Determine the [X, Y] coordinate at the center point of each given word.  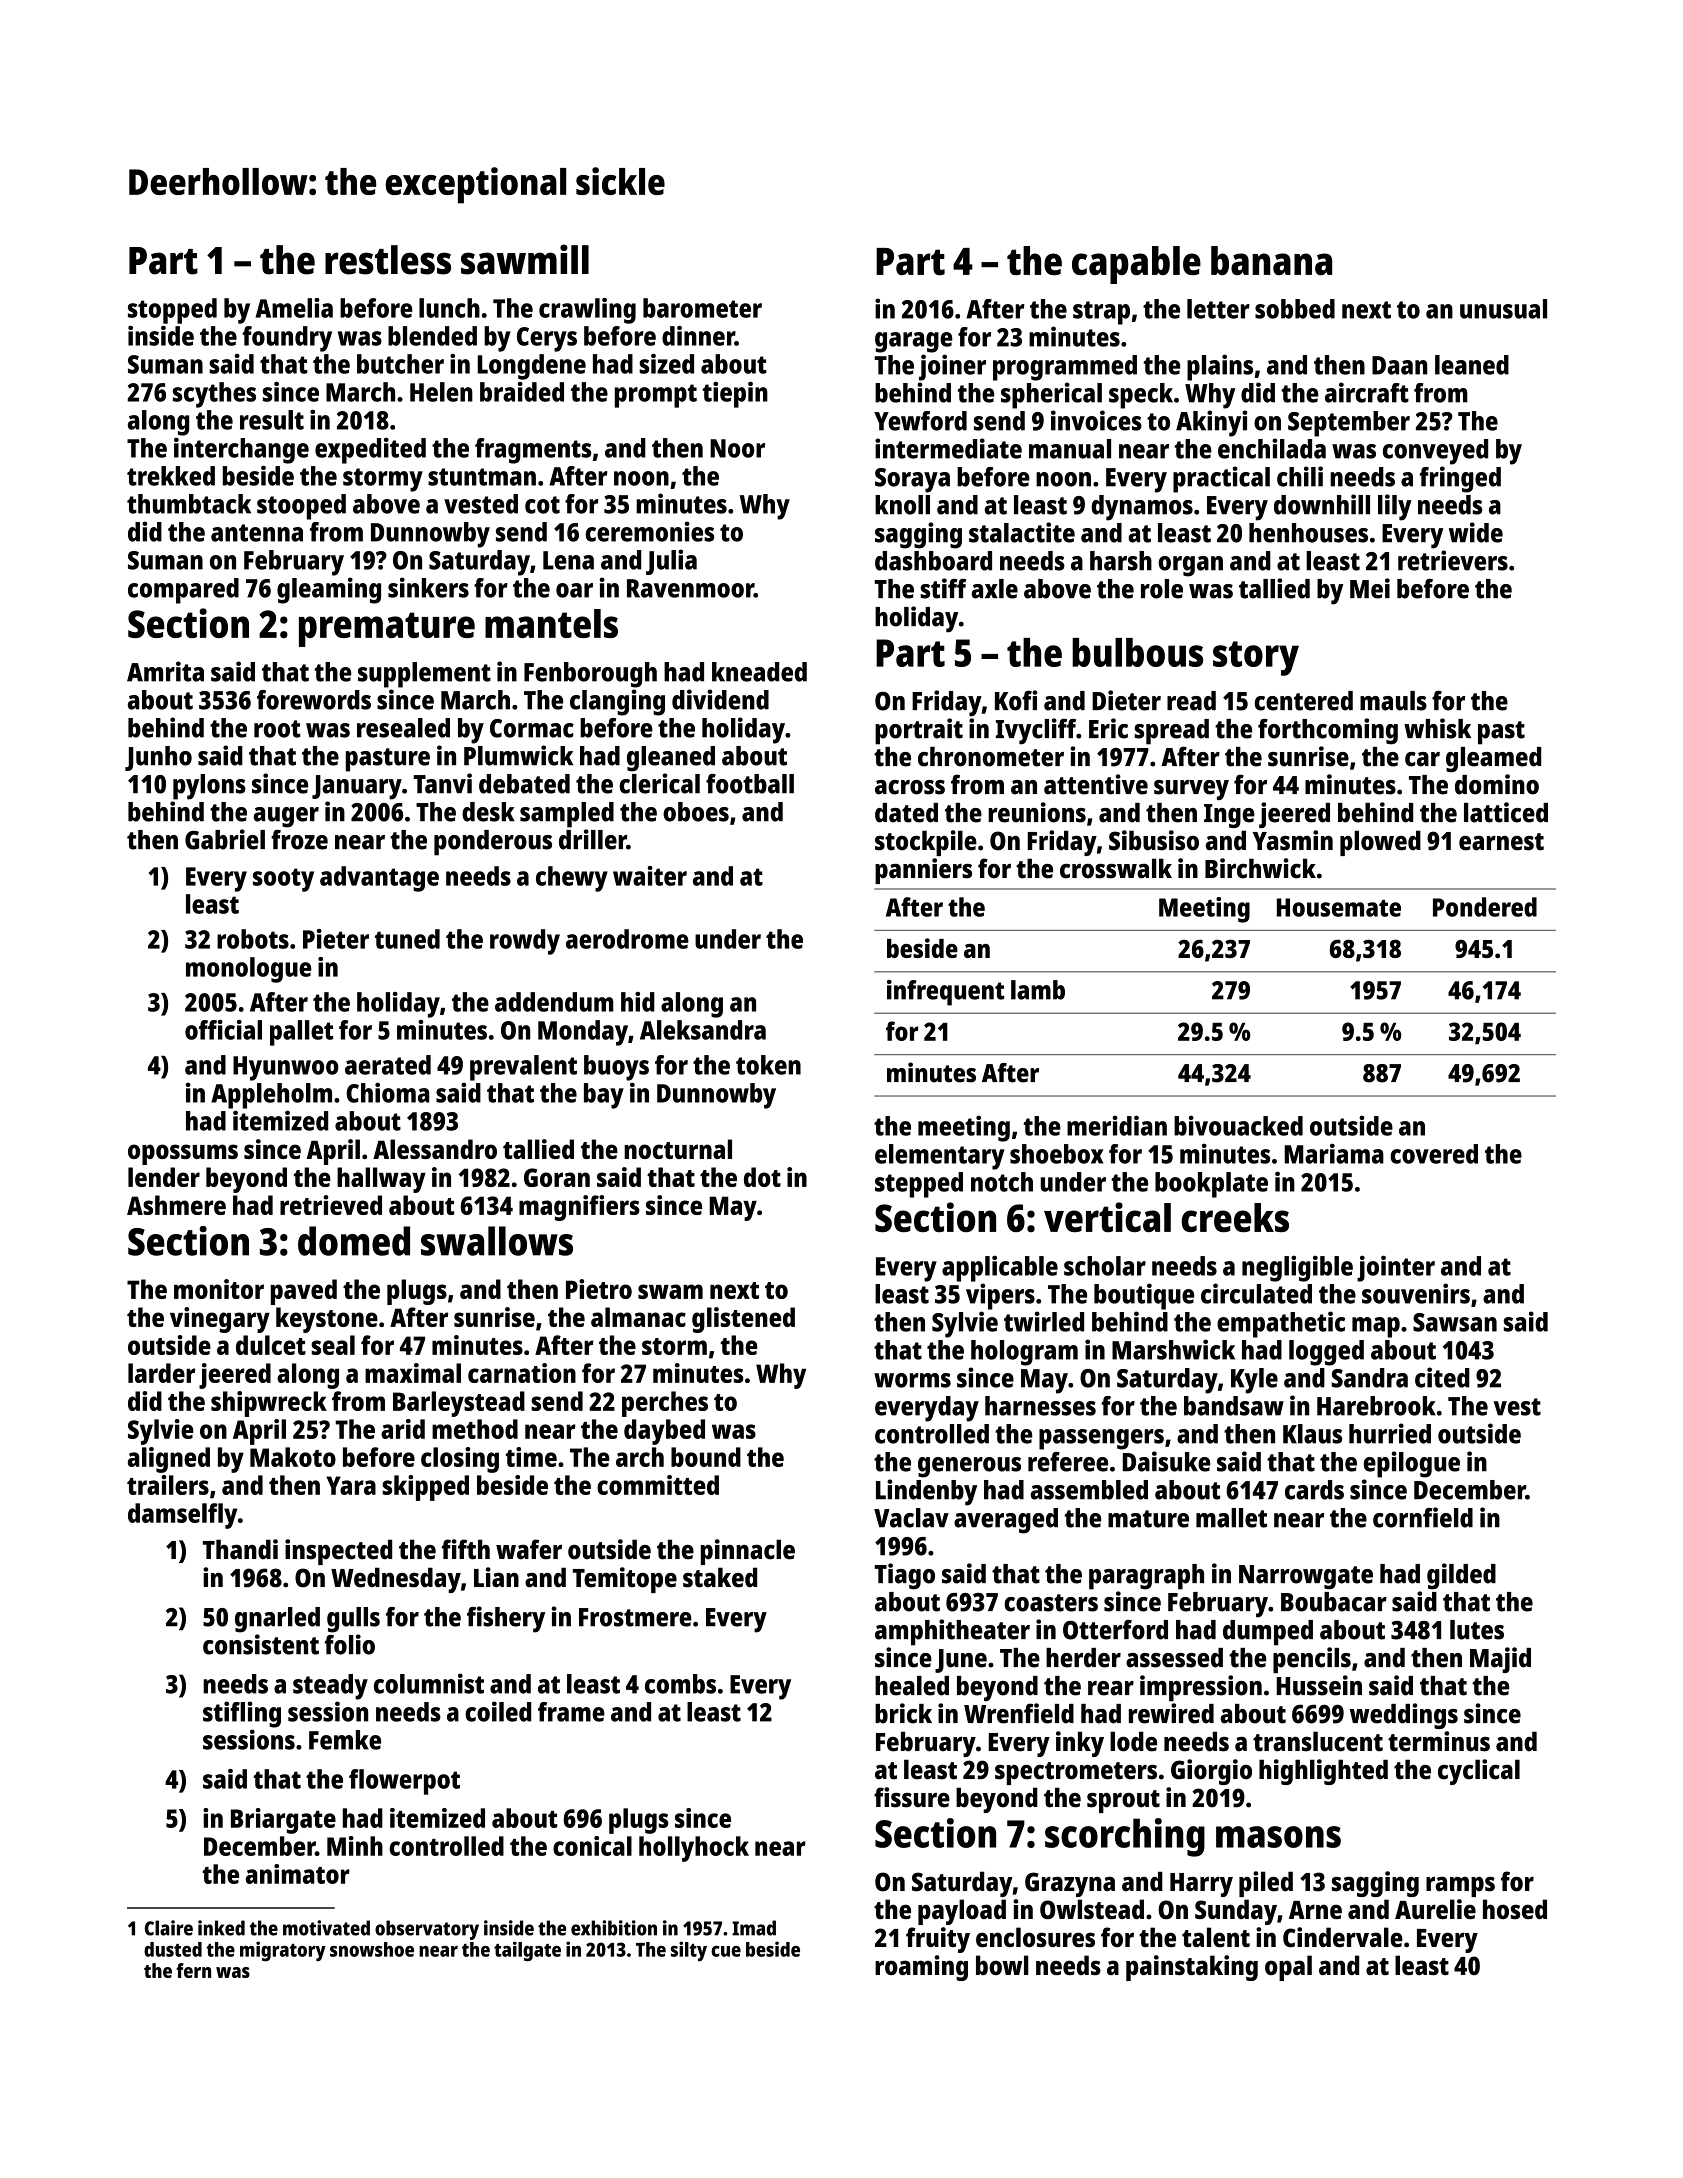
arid [403, 1429]
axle [994, 589]
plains [1220, 367]
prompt [656, 396]
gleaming [329, 590]
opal [1288, 1968]
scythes [214, 395]
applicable [1000, 1268]
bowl [1002, 1965]
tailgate [527, 1951]
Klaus [1312, 1434]
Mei [1370, 588]
